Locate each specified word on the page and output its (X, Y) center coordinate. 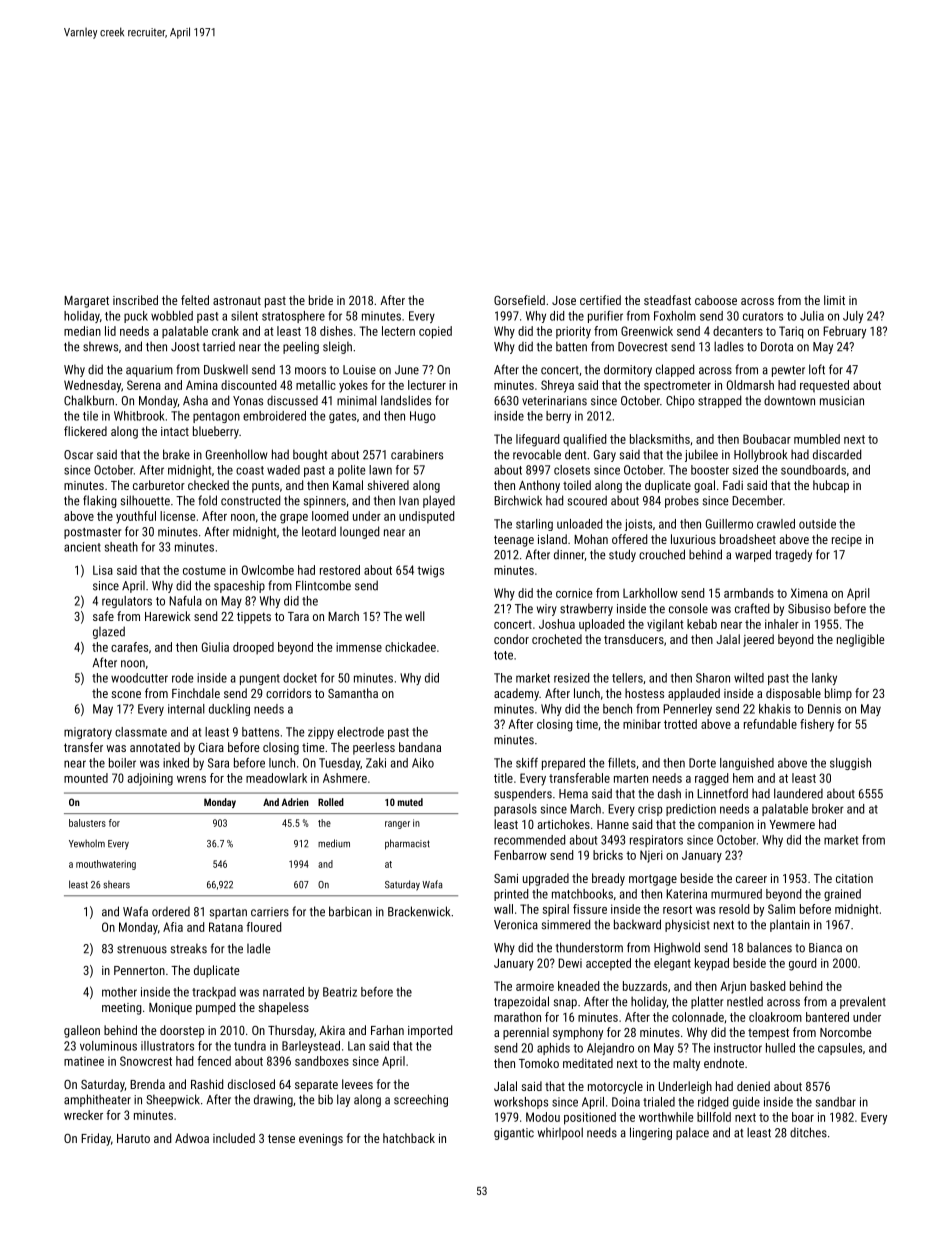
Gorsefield (519, 300)
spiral (556, 910)
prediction (691, 810)
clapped (675, 370)
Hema (573, 794)
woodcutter (139, 678)
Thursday (291, 1031)
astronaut (237, 300)
